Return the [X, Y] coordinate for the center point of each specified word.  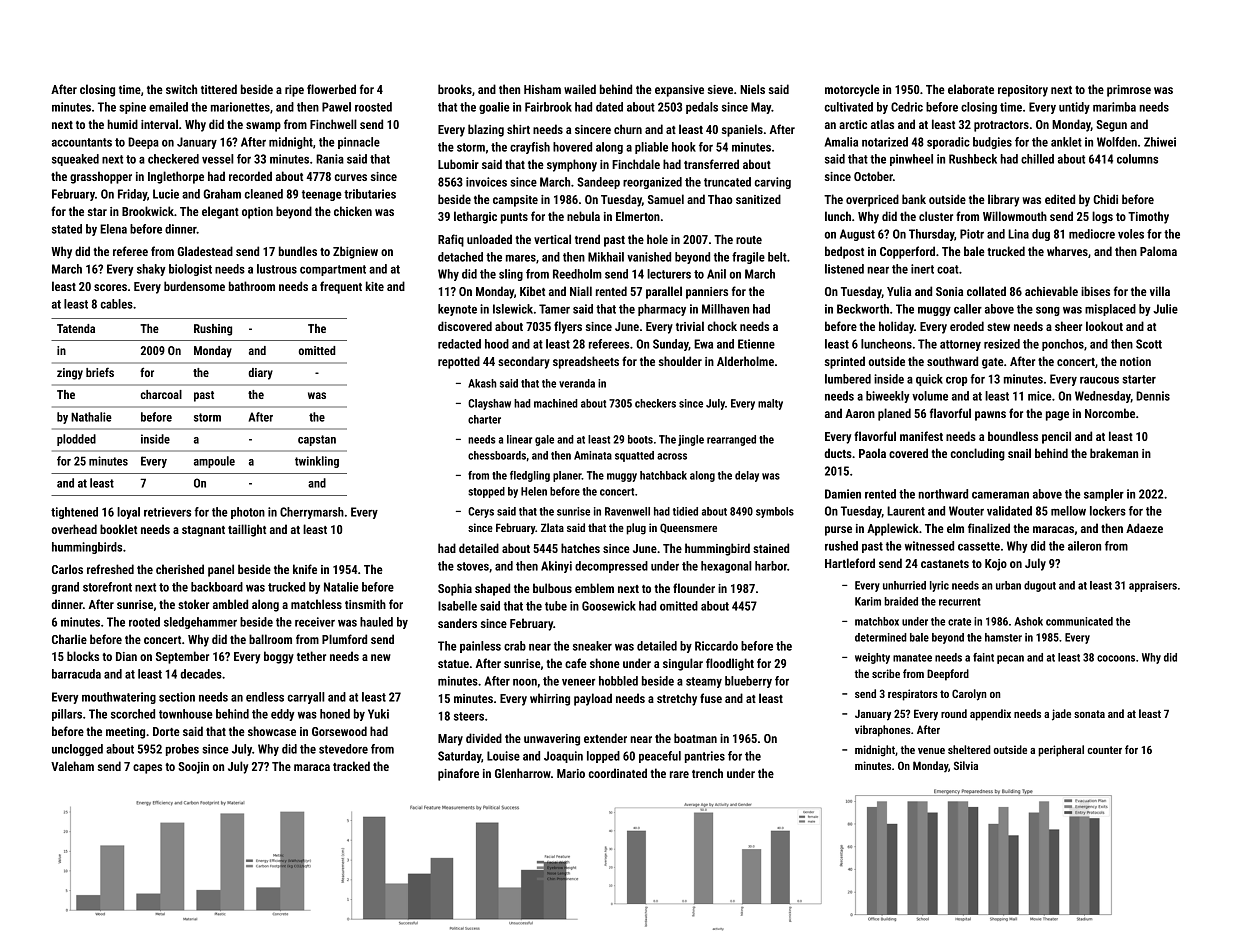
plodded [76, 440]
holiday [896, 327]
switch [181, 89]
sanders [457, 623]
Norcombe [1110, 413]
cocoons [1116, 658]
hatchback [663, 475]
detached [460, 257]
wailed [580, 89]
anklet [1066, 142]
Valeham [72, 766]
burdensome [194, 286]
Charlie [69, 639]
